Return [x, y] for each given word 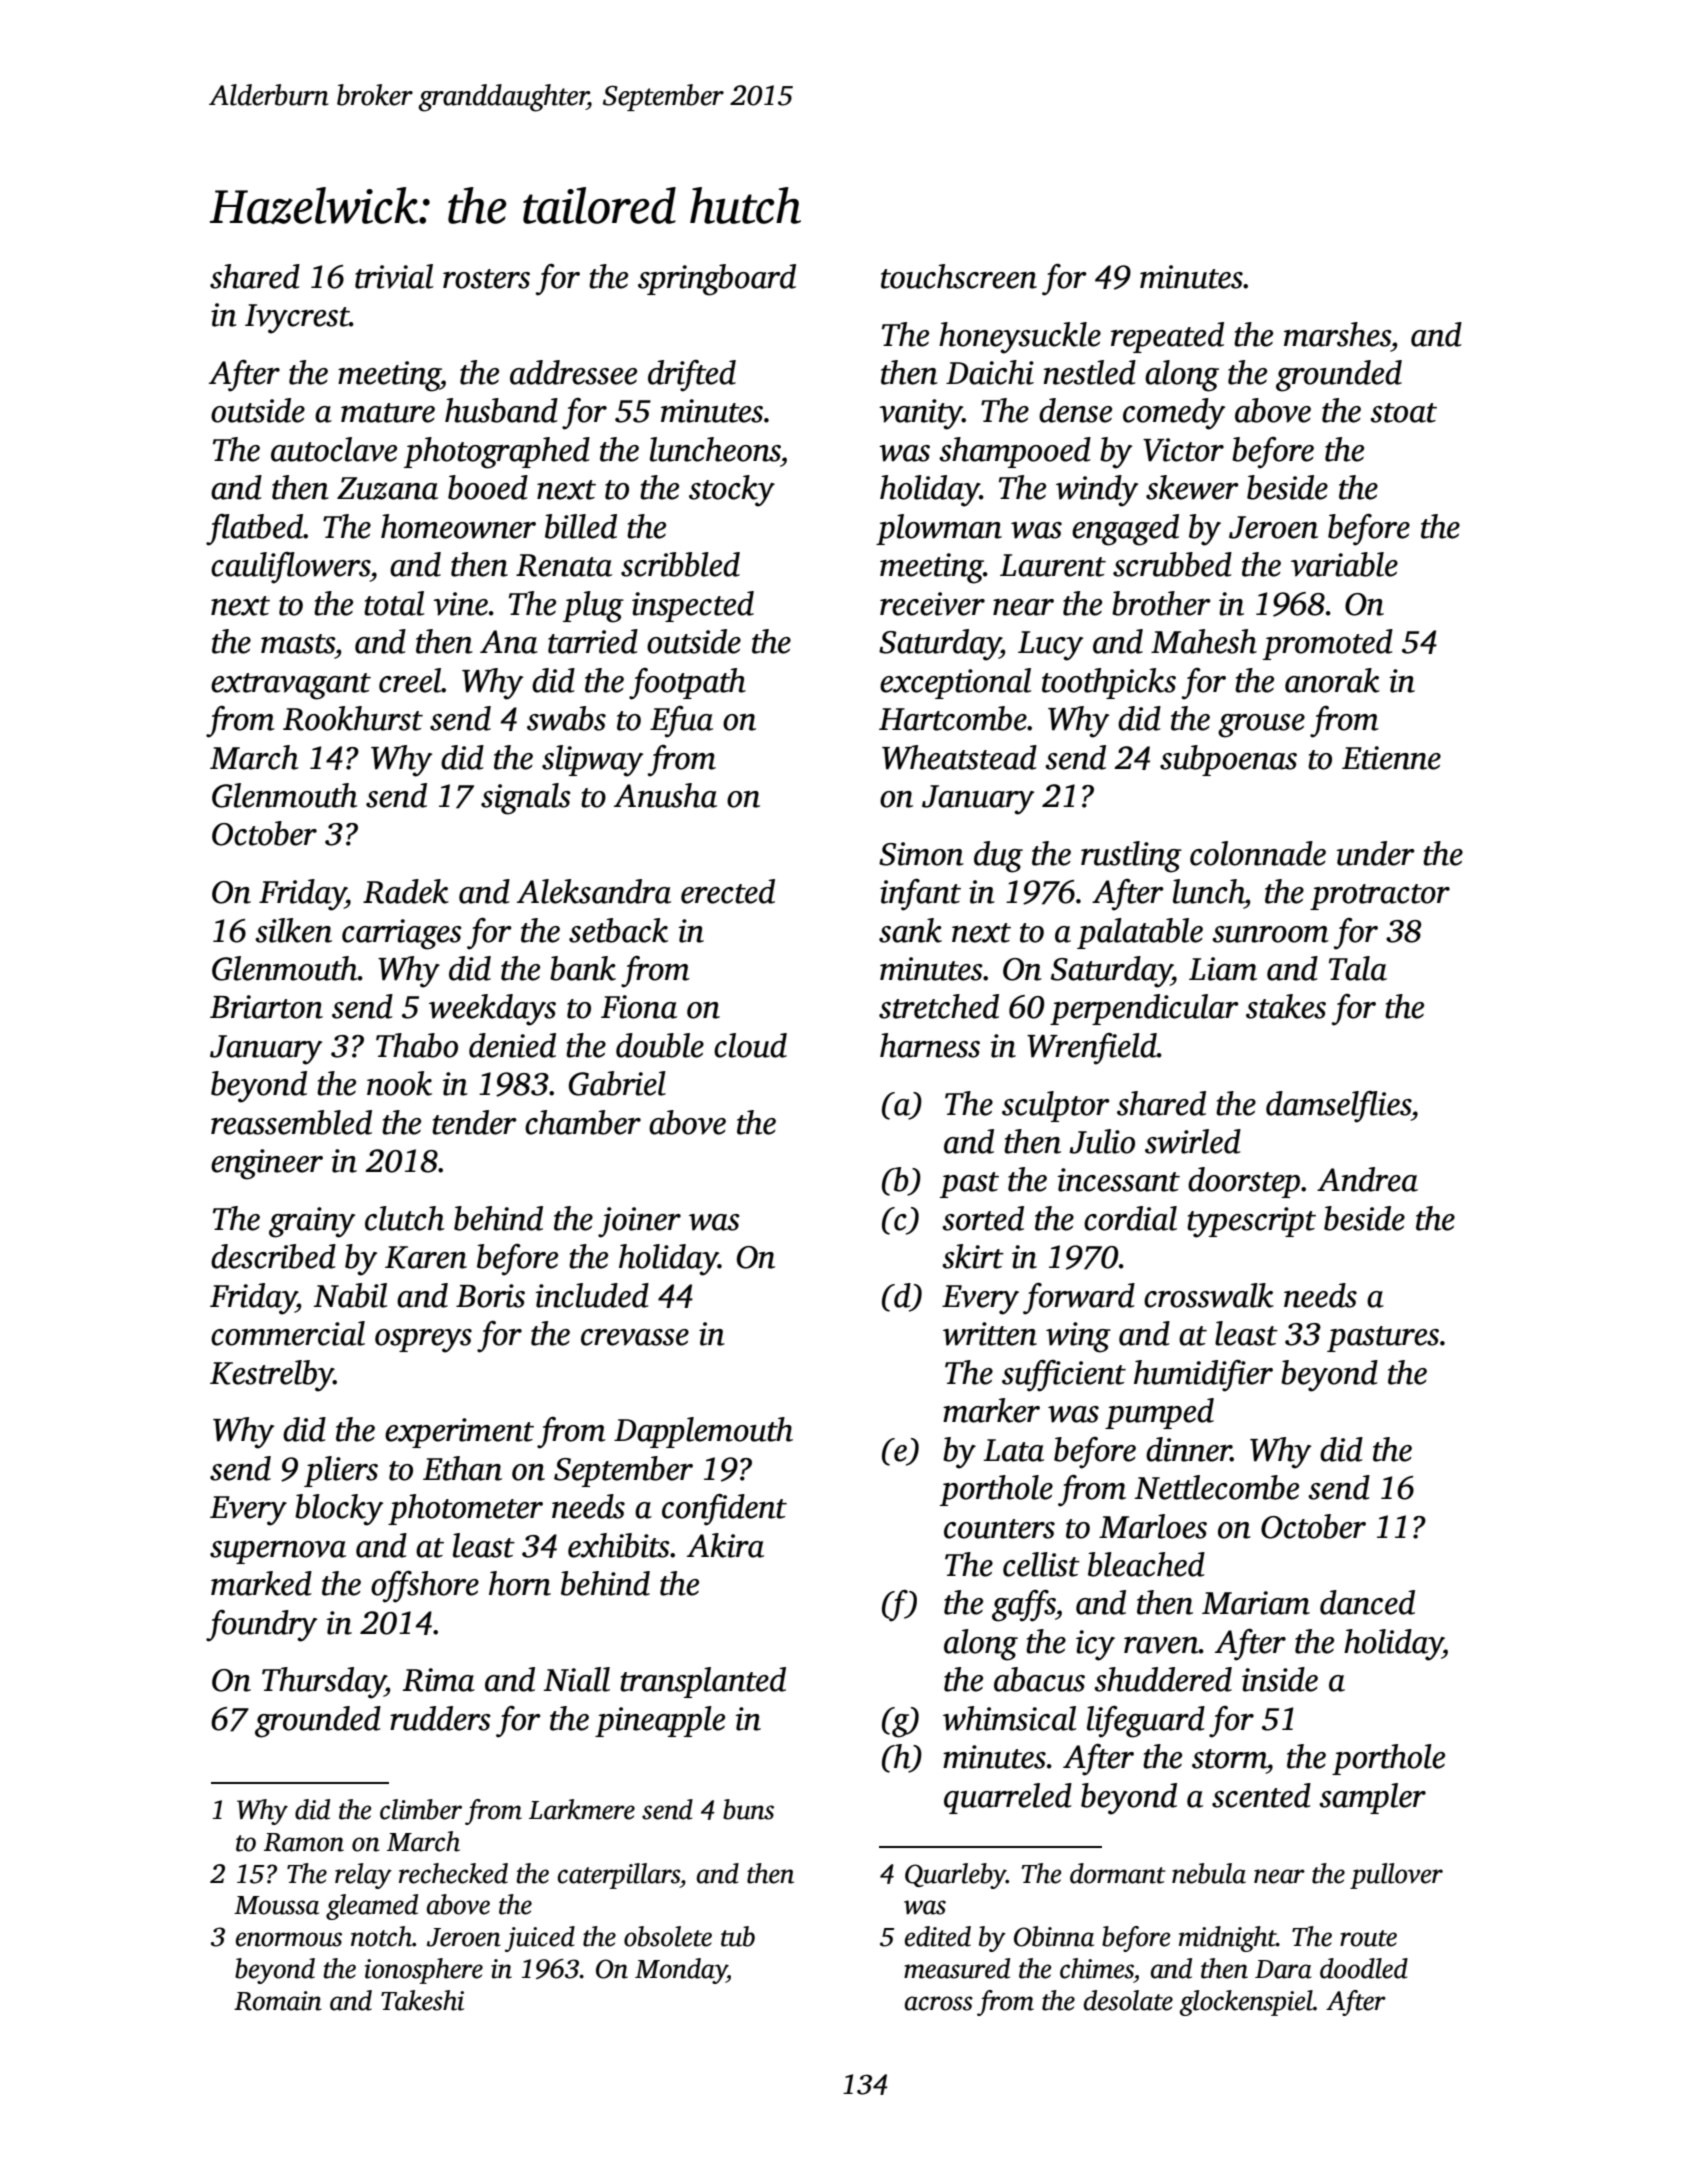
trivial [394, 276]
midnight [1228, 1939]
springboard [717, 280]
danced [1367, 1602]
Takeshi [422, 2000]
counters [999, 1529]
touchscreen [959, 276]
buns [748, 1809]
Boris [490, 1296]
